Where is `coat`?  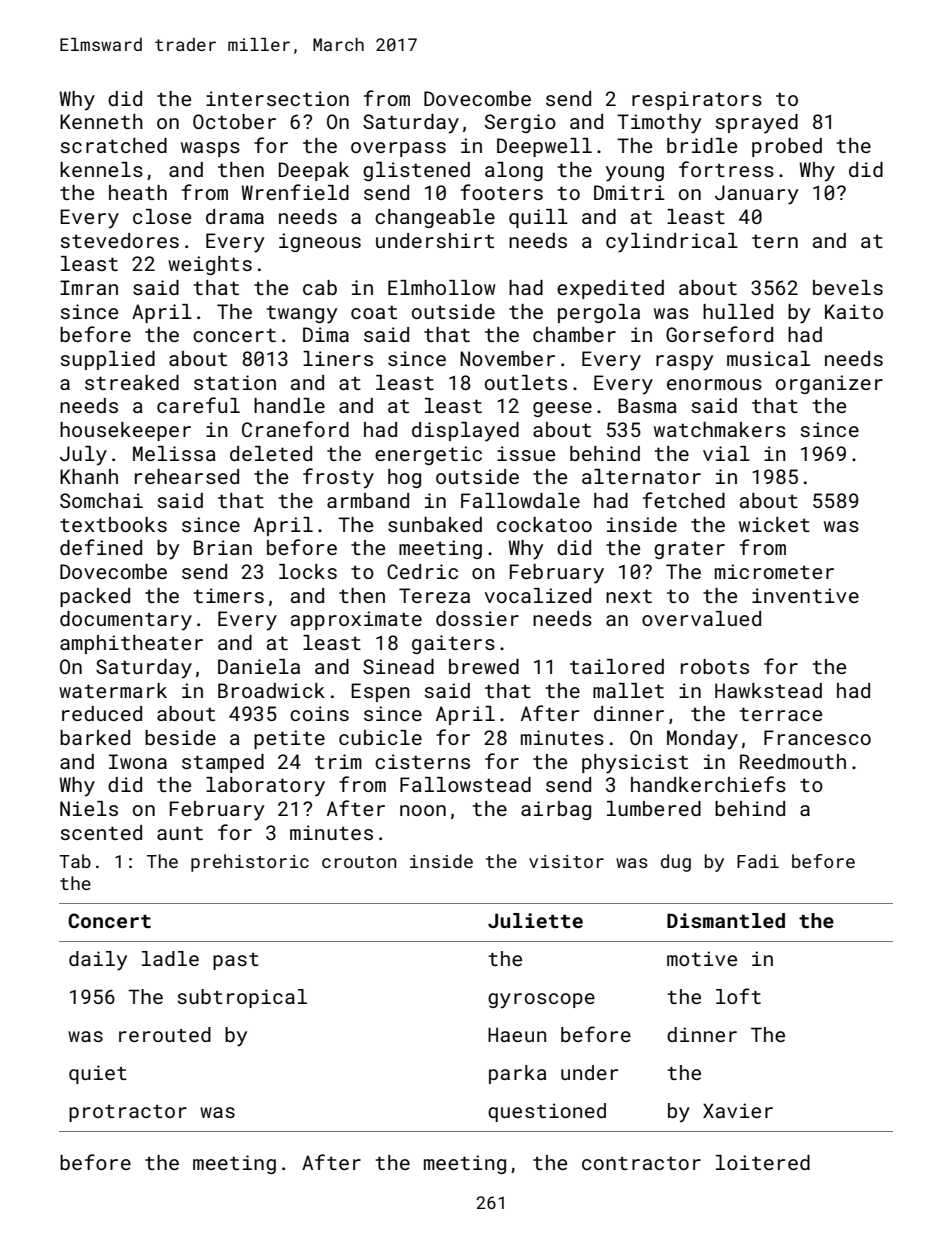 coat is located at coordinates (374, 312).
